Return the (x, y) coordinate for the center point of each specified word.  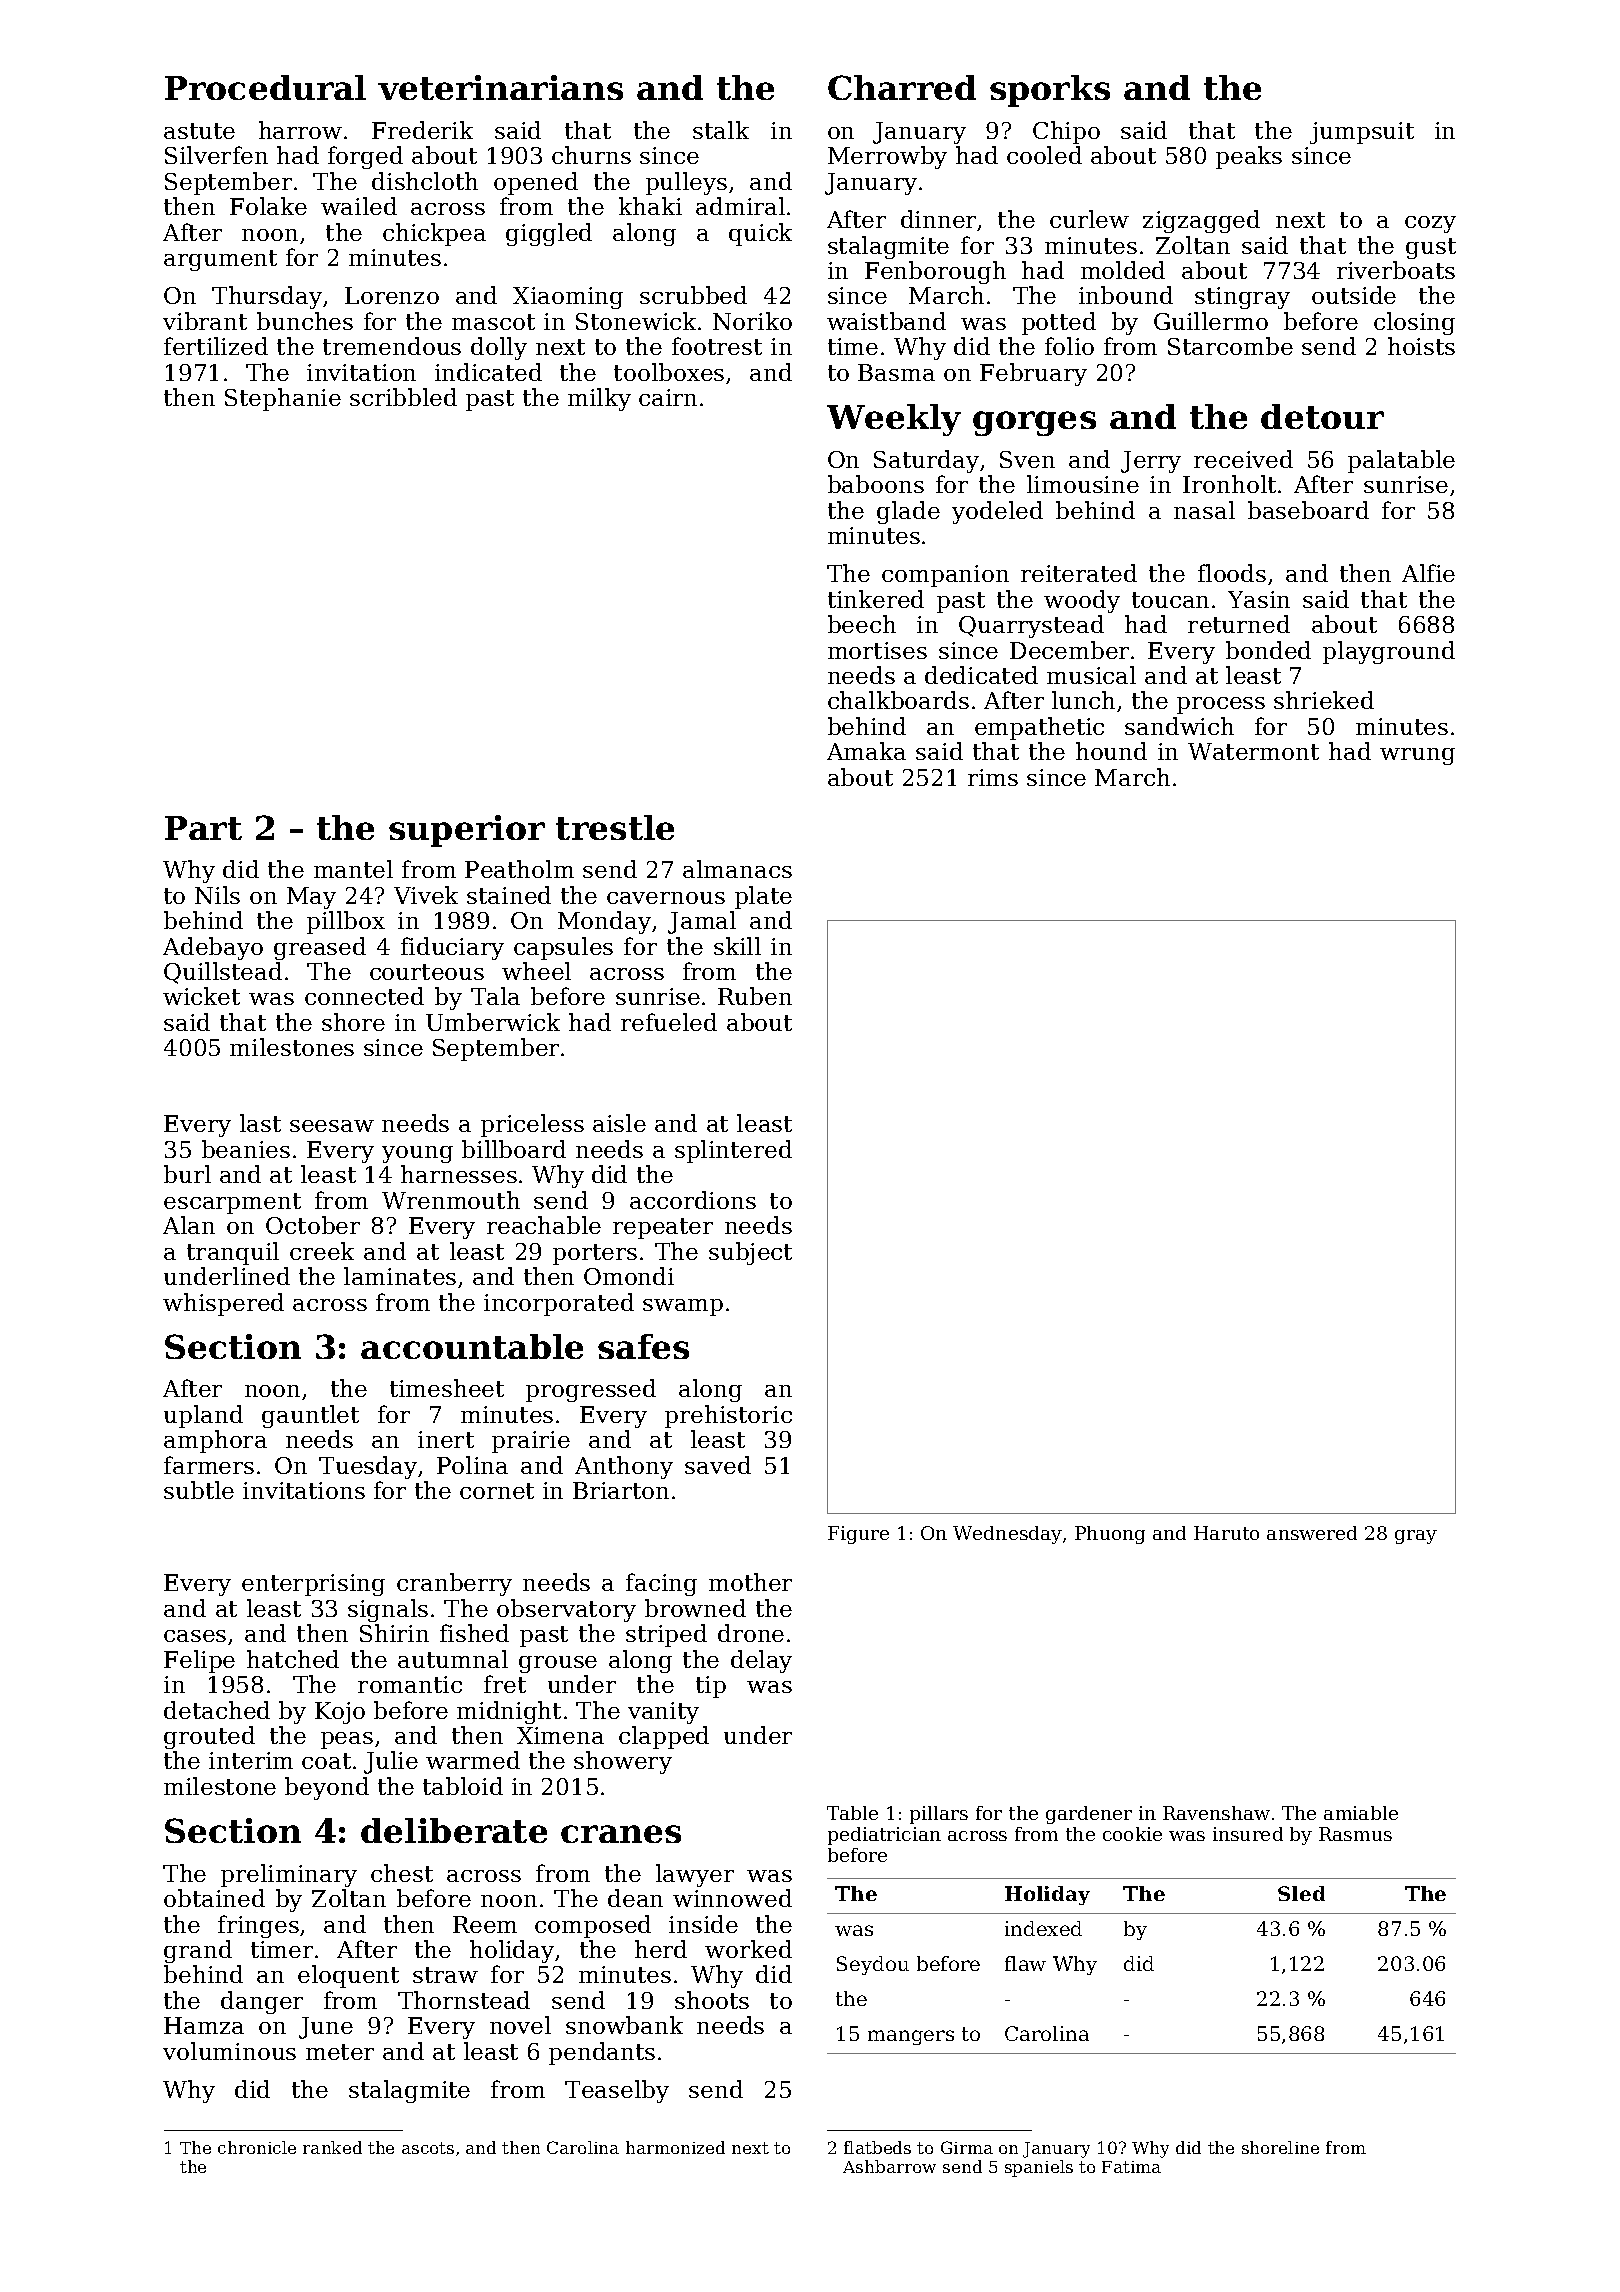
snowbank (624, 2025)
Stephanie (283, 399)
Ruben (755, 996)
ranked (332, 2147)
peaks (1249, 157)
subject (750, 1253)
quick (760, 234)
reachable (544, 1225)
